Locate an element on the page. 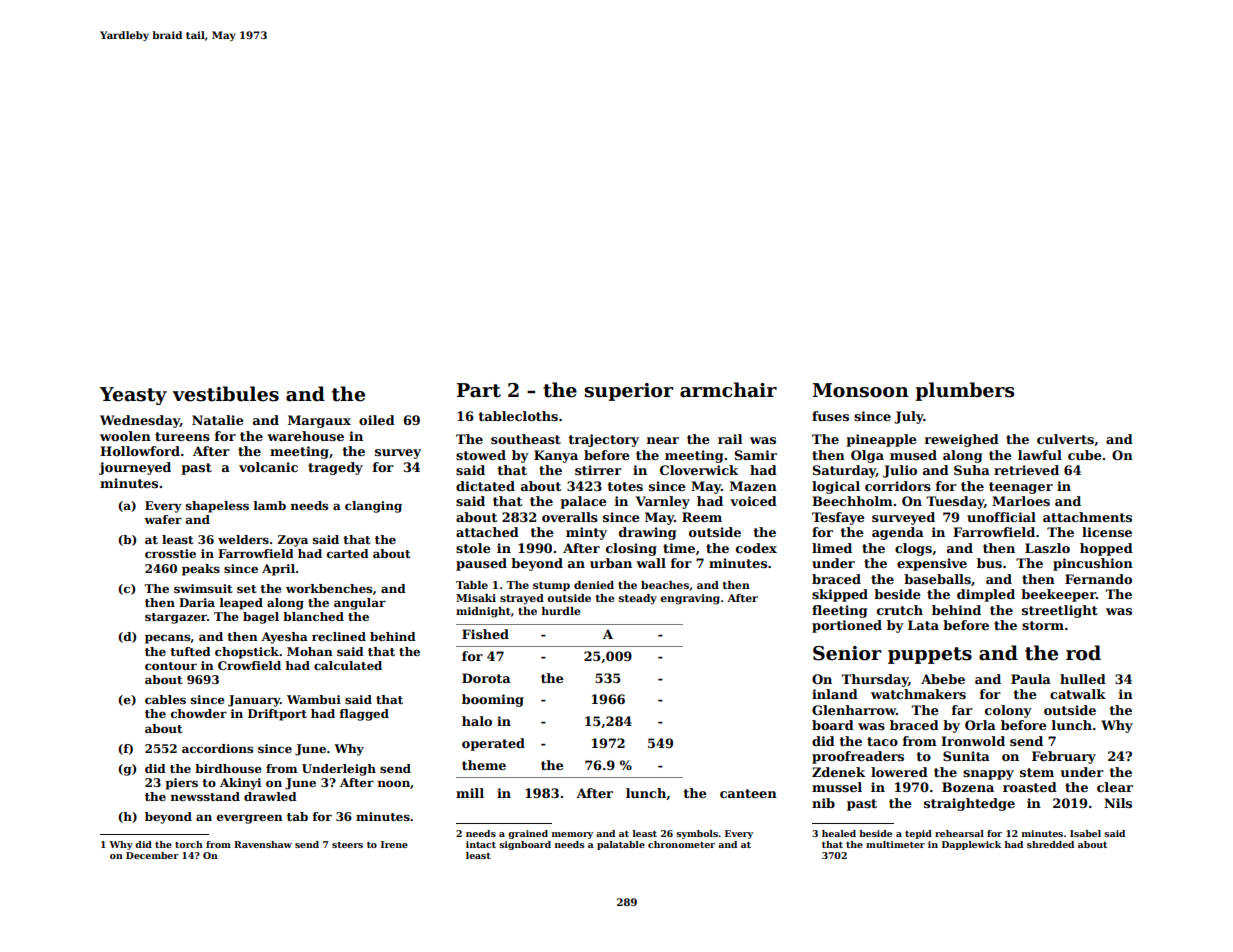 This image has width=1233, height=952. evergreen is located at coordinates (250, 819).
